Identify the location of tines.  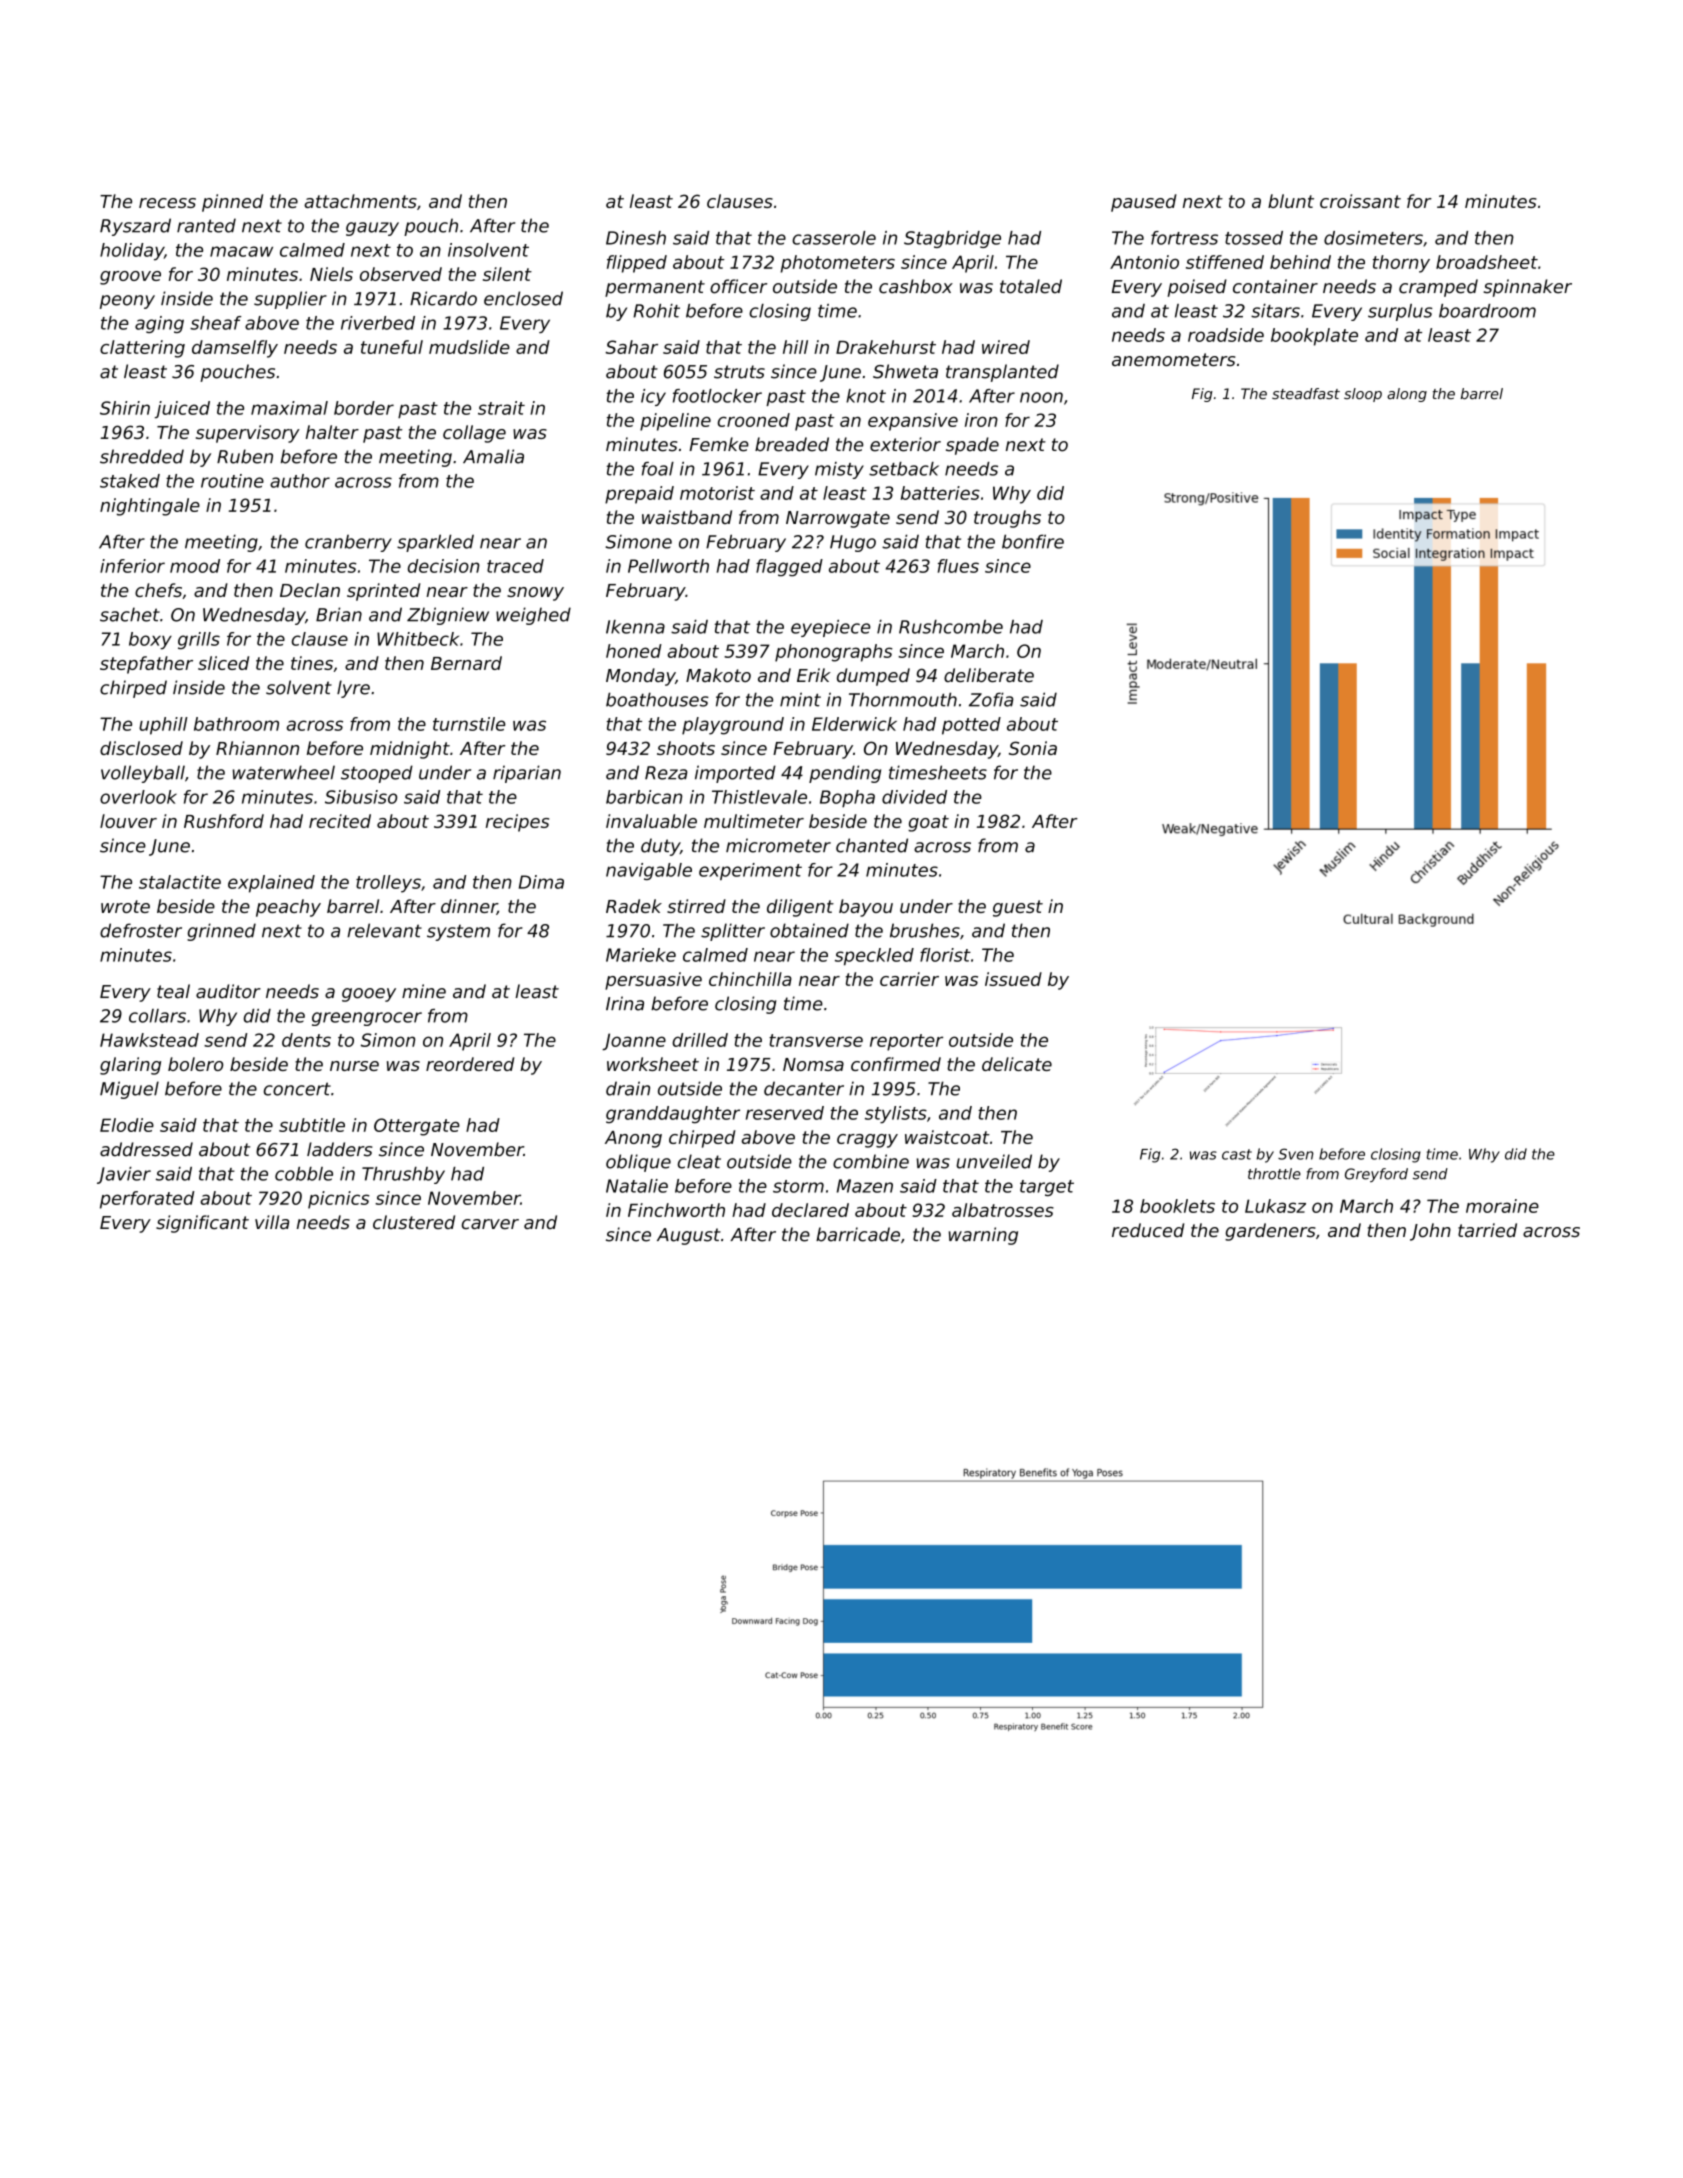
(312, 663).
